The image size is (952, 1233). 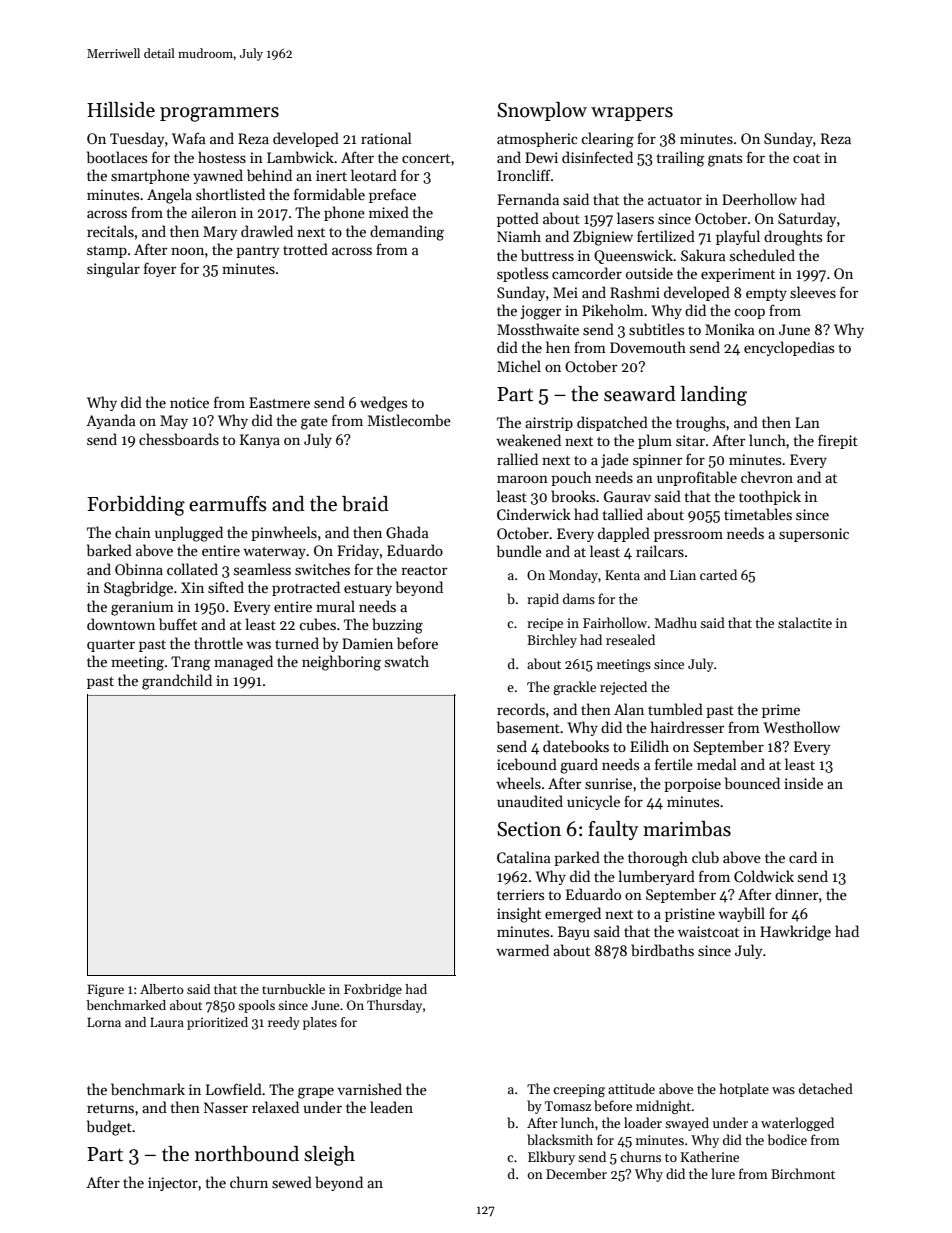 What do you see at coordinates (177, 682) in the image?
I see `grandchild` at bounding box center [177, 682].
